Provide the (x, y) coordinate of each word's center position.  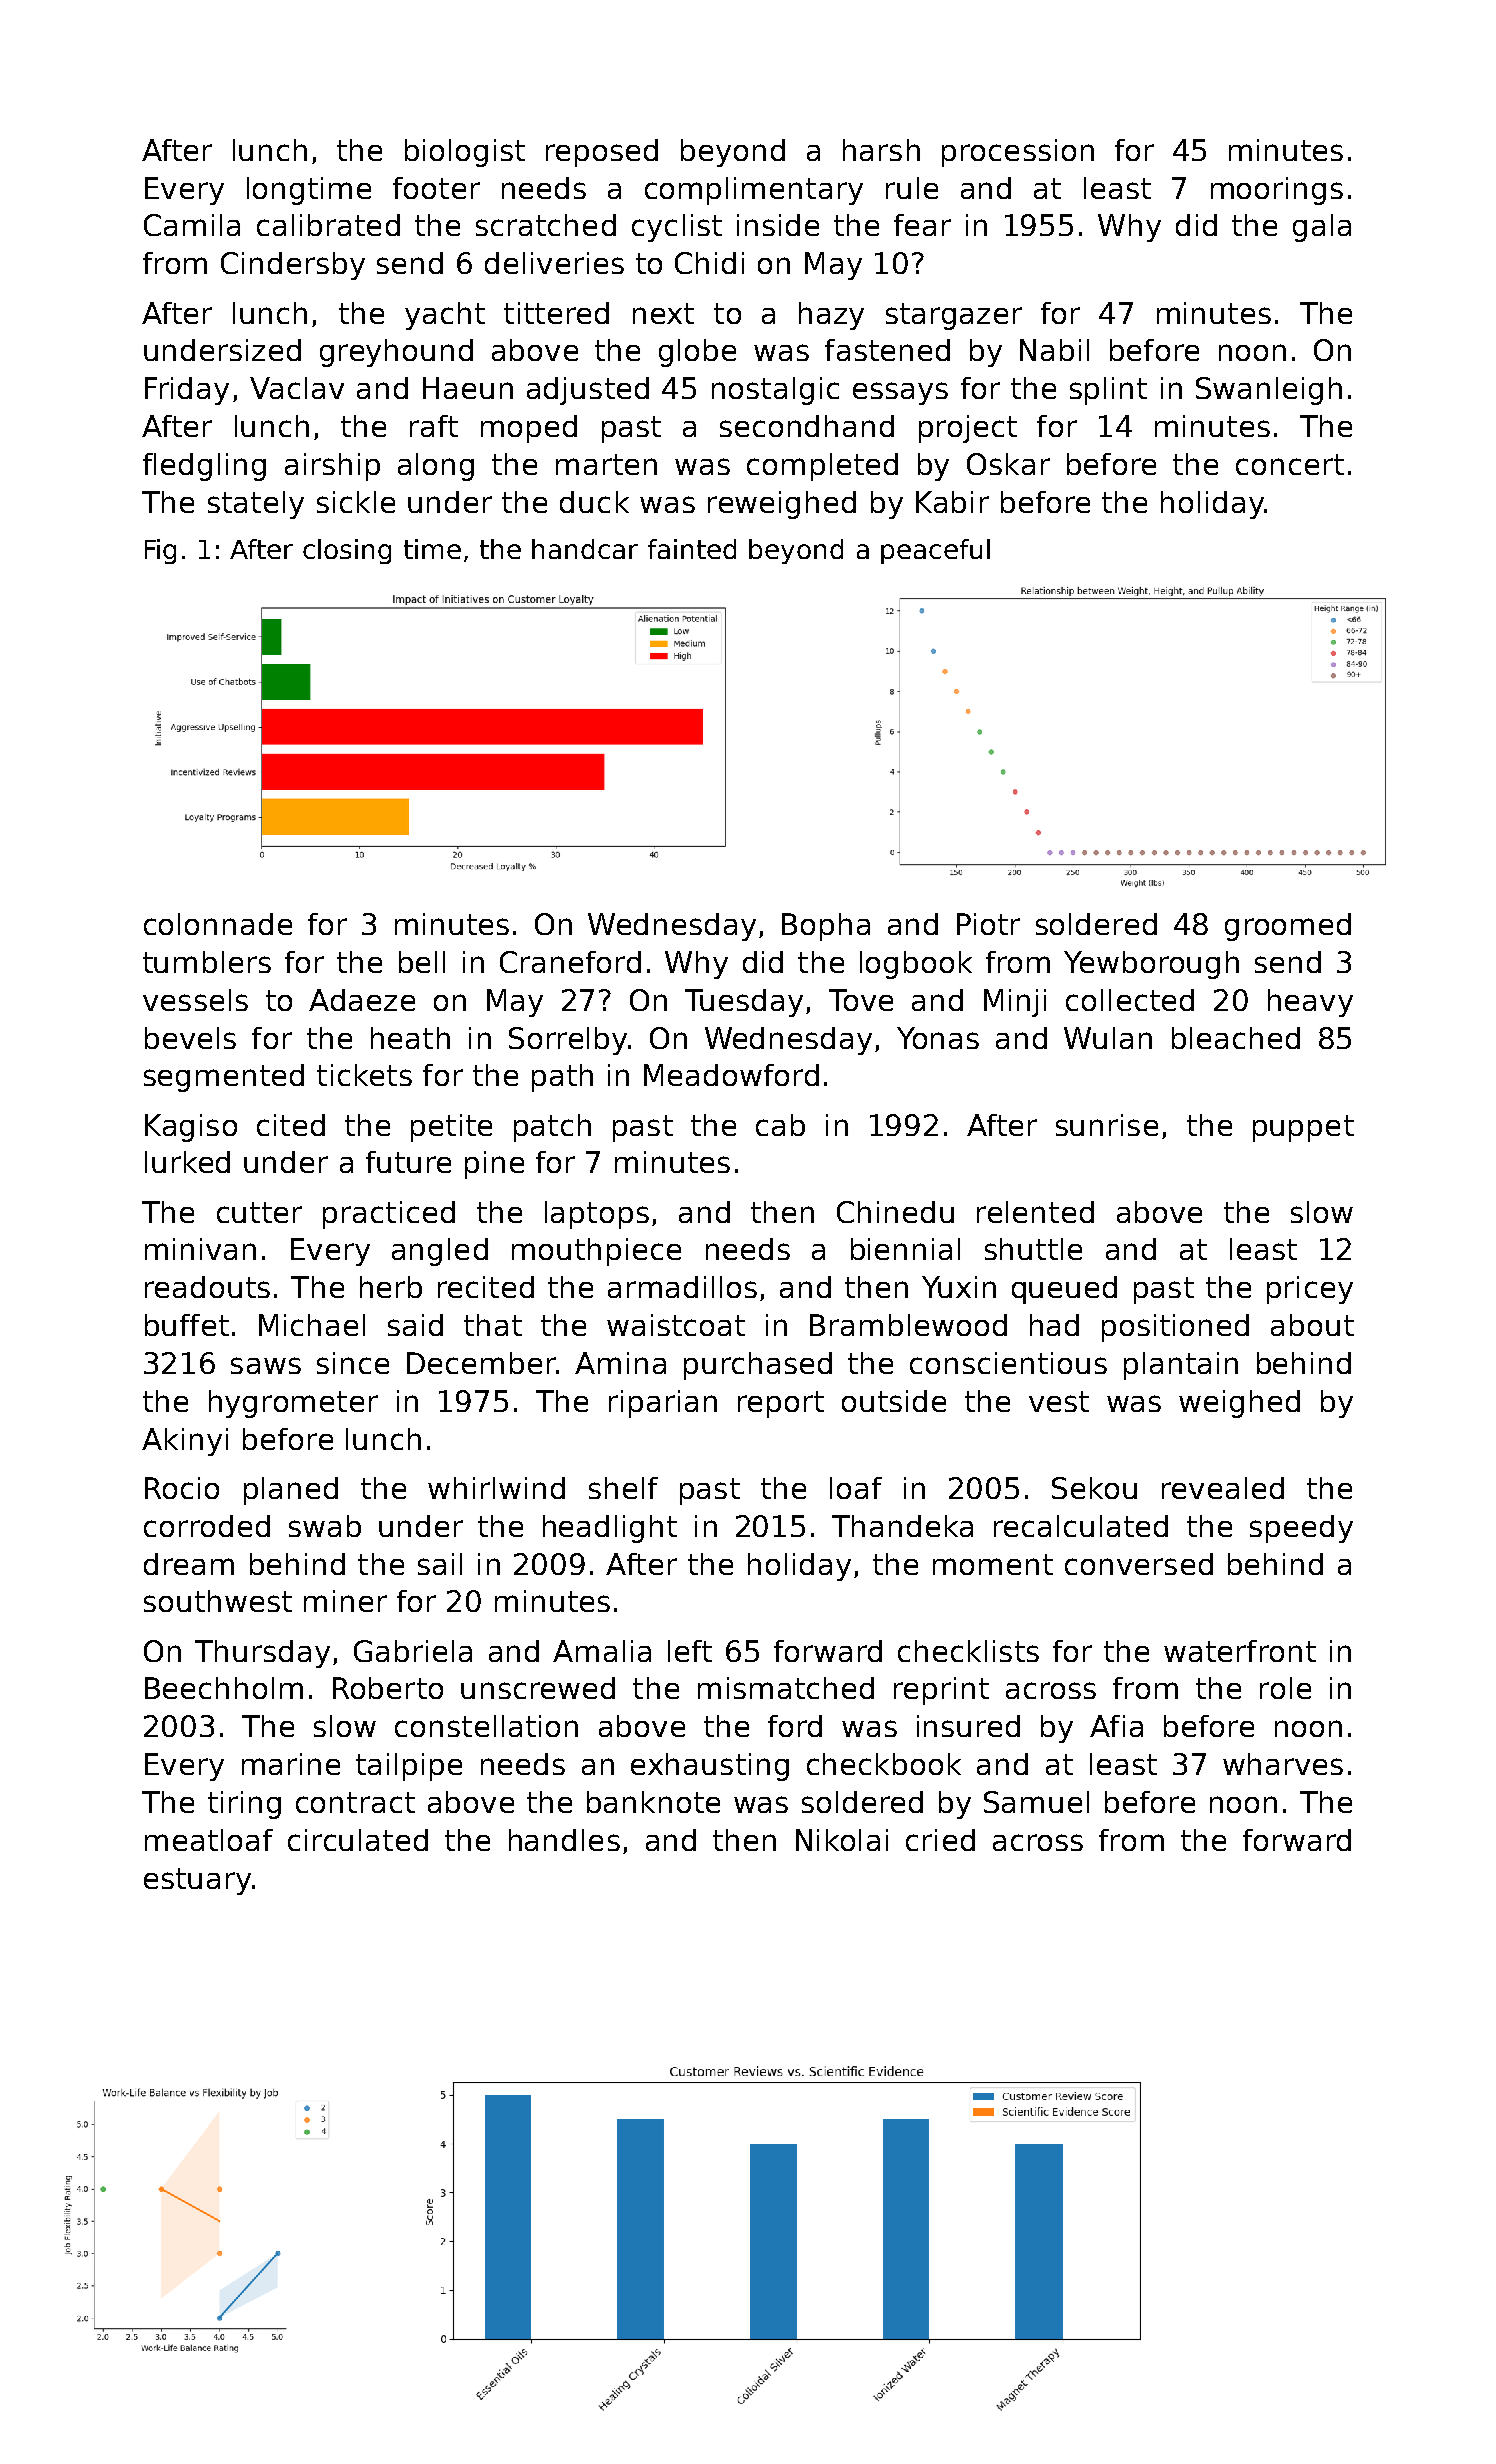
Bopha (826, 927)
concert (1290, 464)
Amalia (602, 1651)
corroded (207, 1526)
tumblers (207, 962)
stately (256, 505)
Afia (1116, 1726)
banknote (653, 1802)
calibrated (328, 225)
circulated (358, 1840)
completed (822, 467)
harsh (881, 150)
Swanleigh (1269, 391)
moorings (1277, 191)
